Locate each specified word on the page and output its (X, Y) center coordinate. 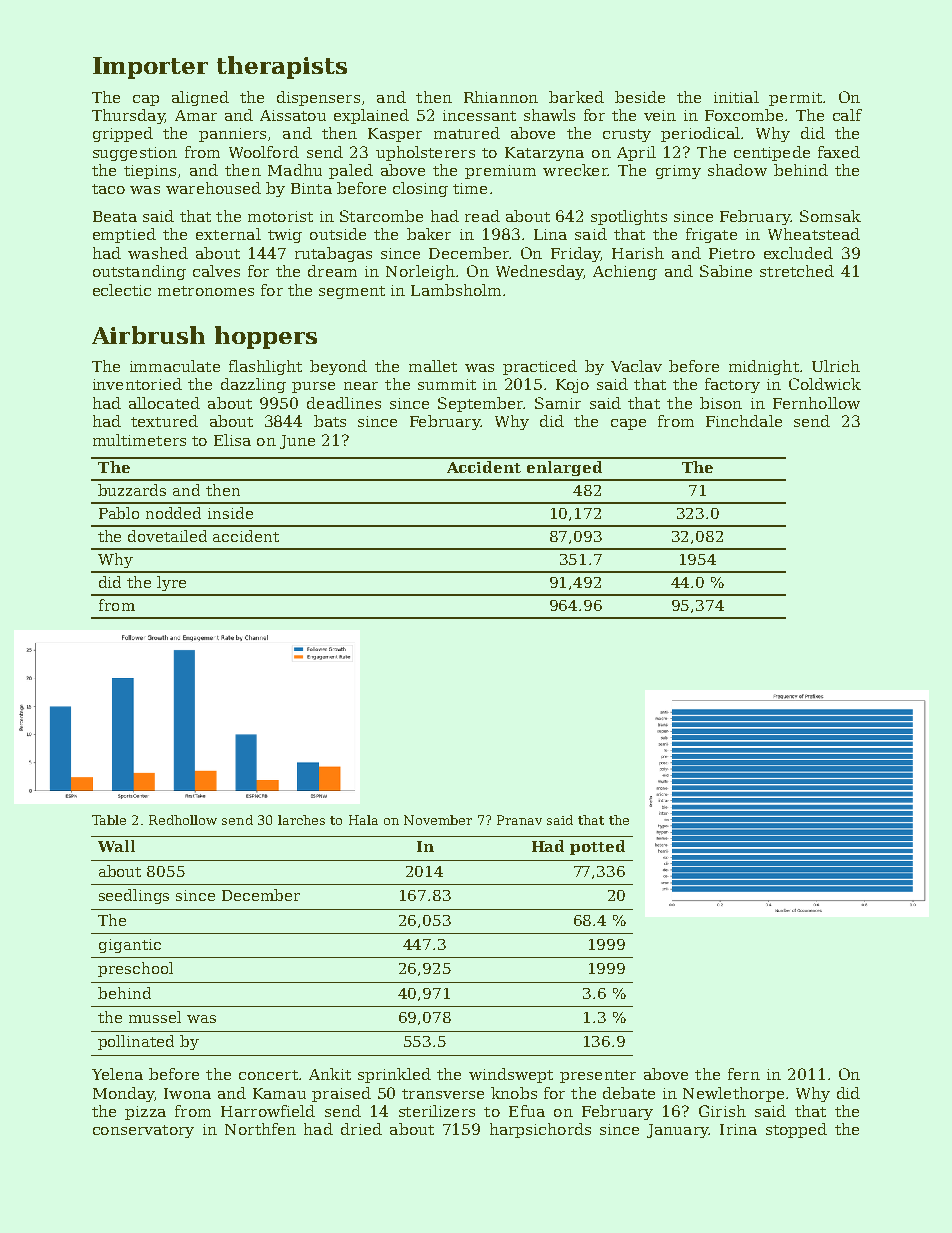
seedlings (134, 896)
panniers (232, 135)
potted (597, 847)
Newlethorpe (733, 1094)
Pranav (519, 820)
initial (736, 97)
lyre (171, 583)
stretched (797, 271)
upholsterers (425, 153)
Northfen (260, 1129)
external (228, 234)
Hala (363, 820)
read (482, 216)
